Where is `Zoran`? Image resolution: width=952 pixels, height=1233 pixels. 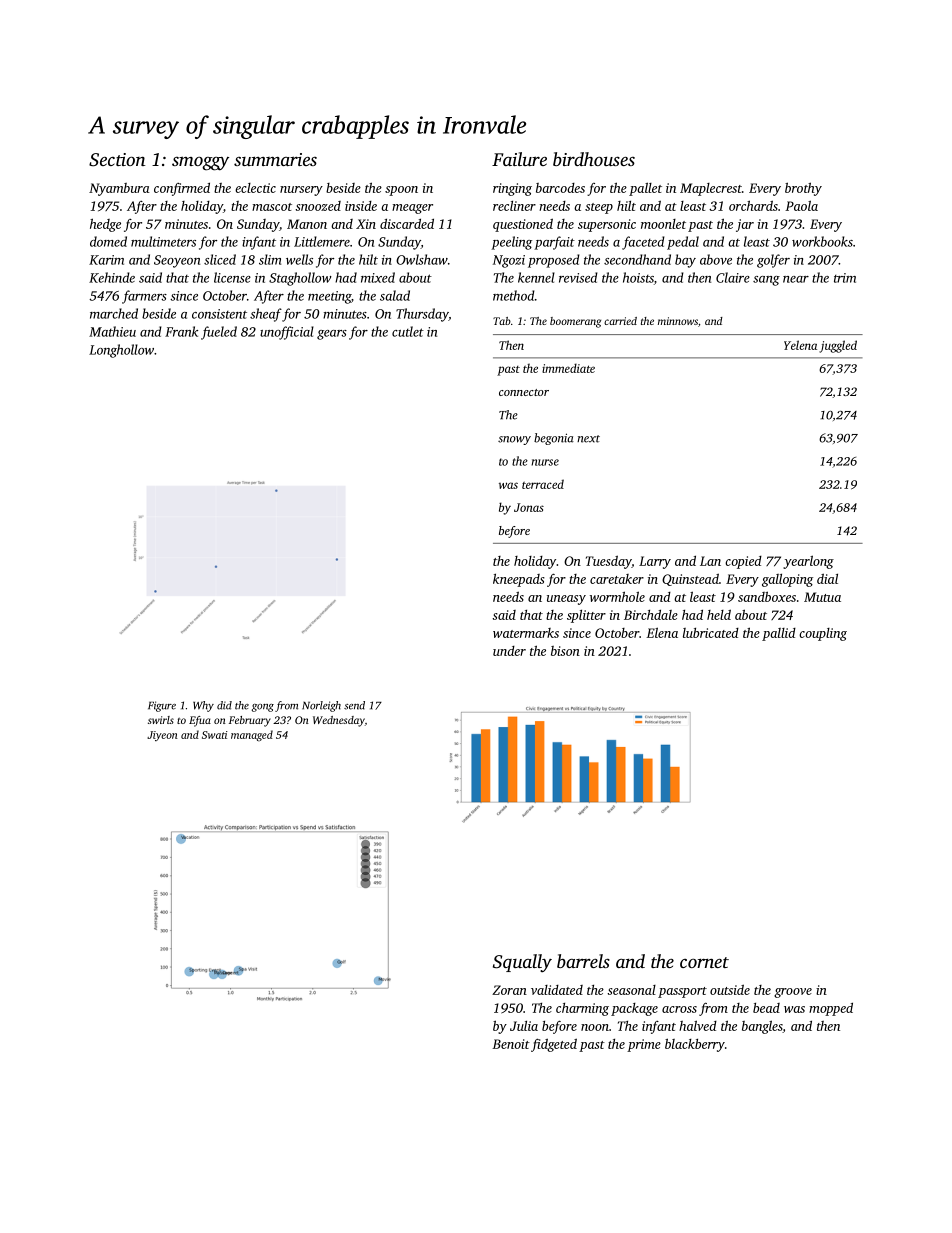
Zoran is located at coordinates (509, 990).
